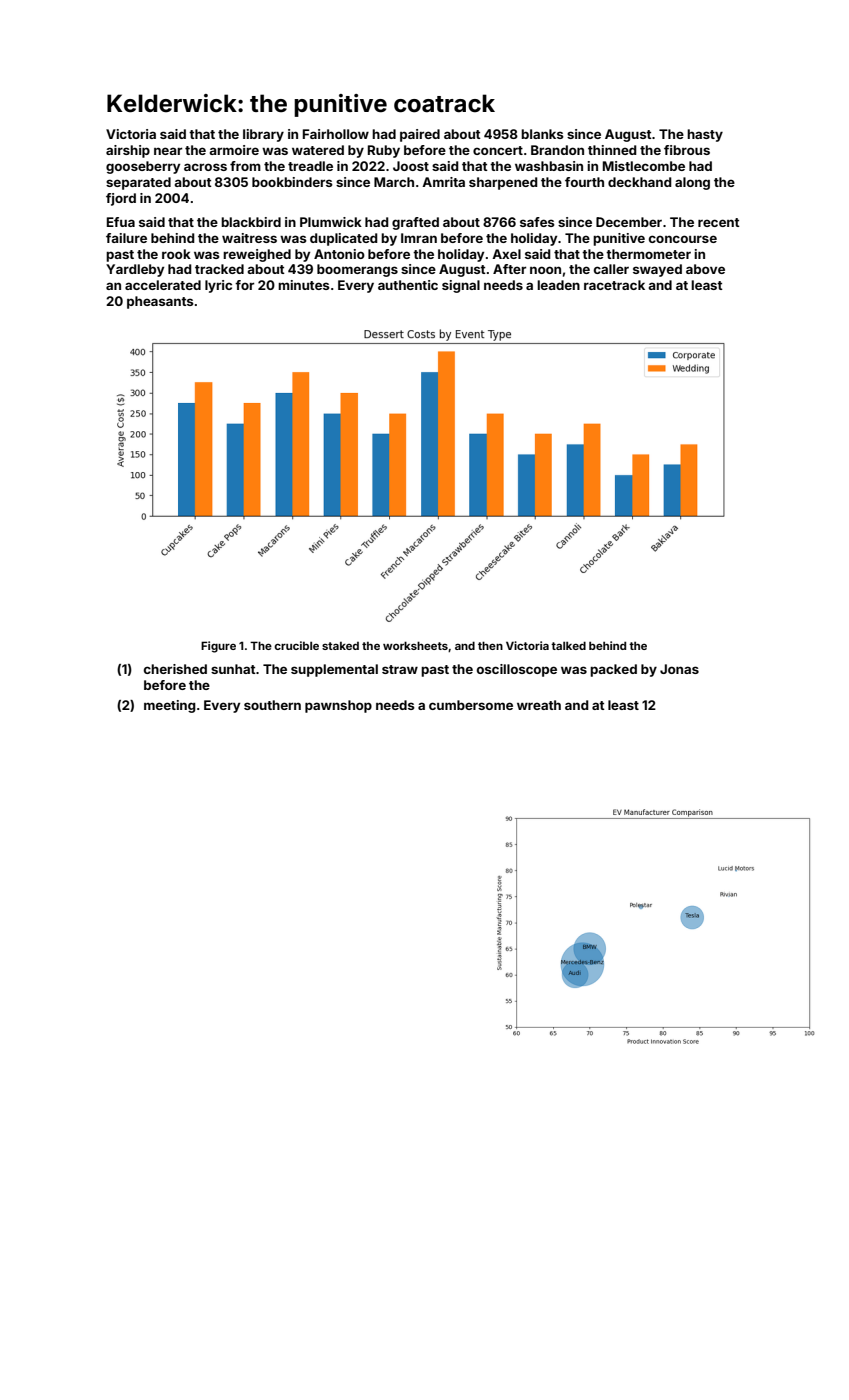 This screenshot has width=849, height=1400. Describe the element at coordinates (175, 669) in the screenshot. I see `cherished` at that location.
